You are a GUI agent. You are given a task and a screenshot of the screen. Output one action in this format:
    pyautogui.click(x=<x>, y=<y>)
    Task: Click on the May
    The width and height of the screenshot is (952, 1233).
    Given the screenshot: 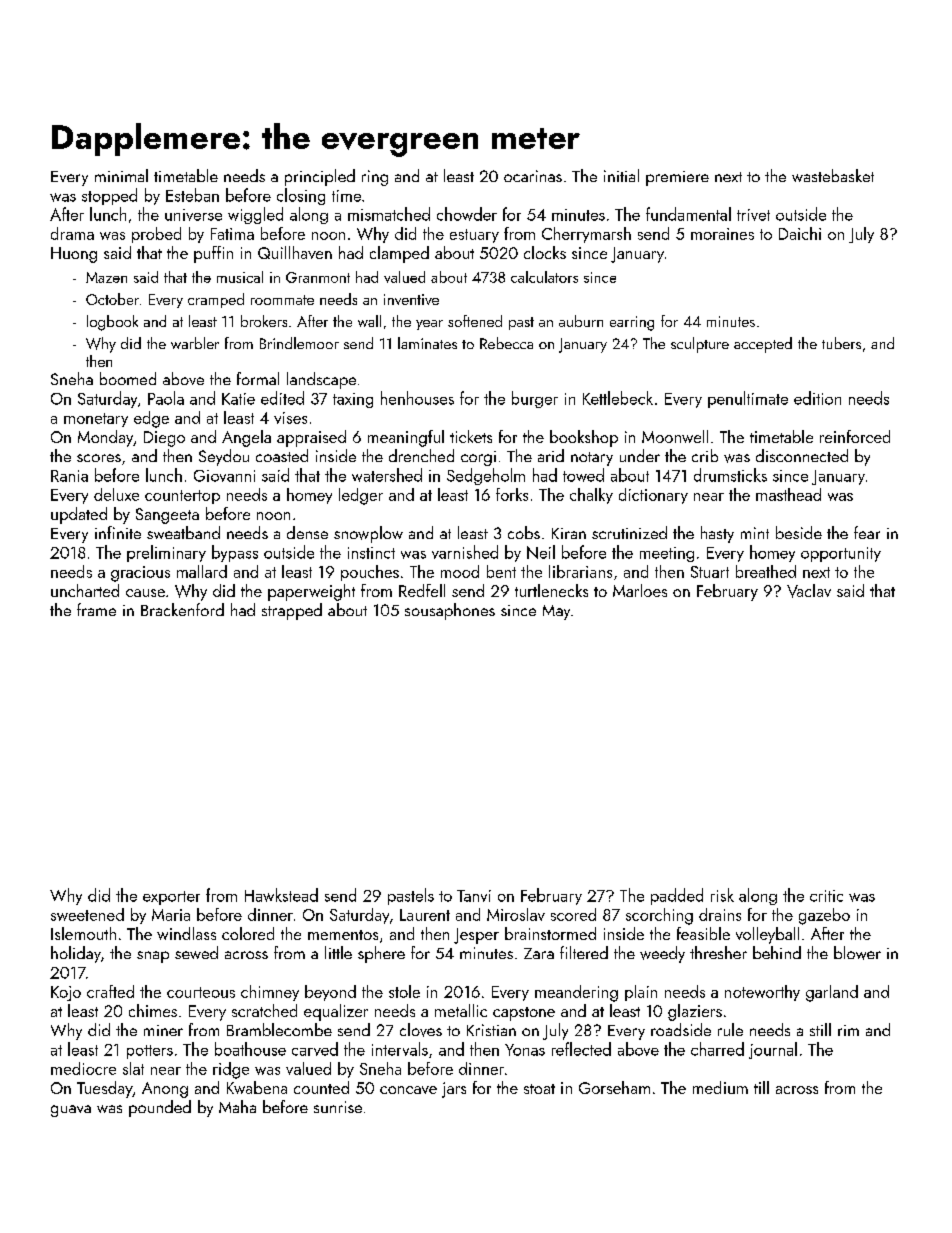 What is the action you would take?
    pyautogui.click(x=556, y=612)
